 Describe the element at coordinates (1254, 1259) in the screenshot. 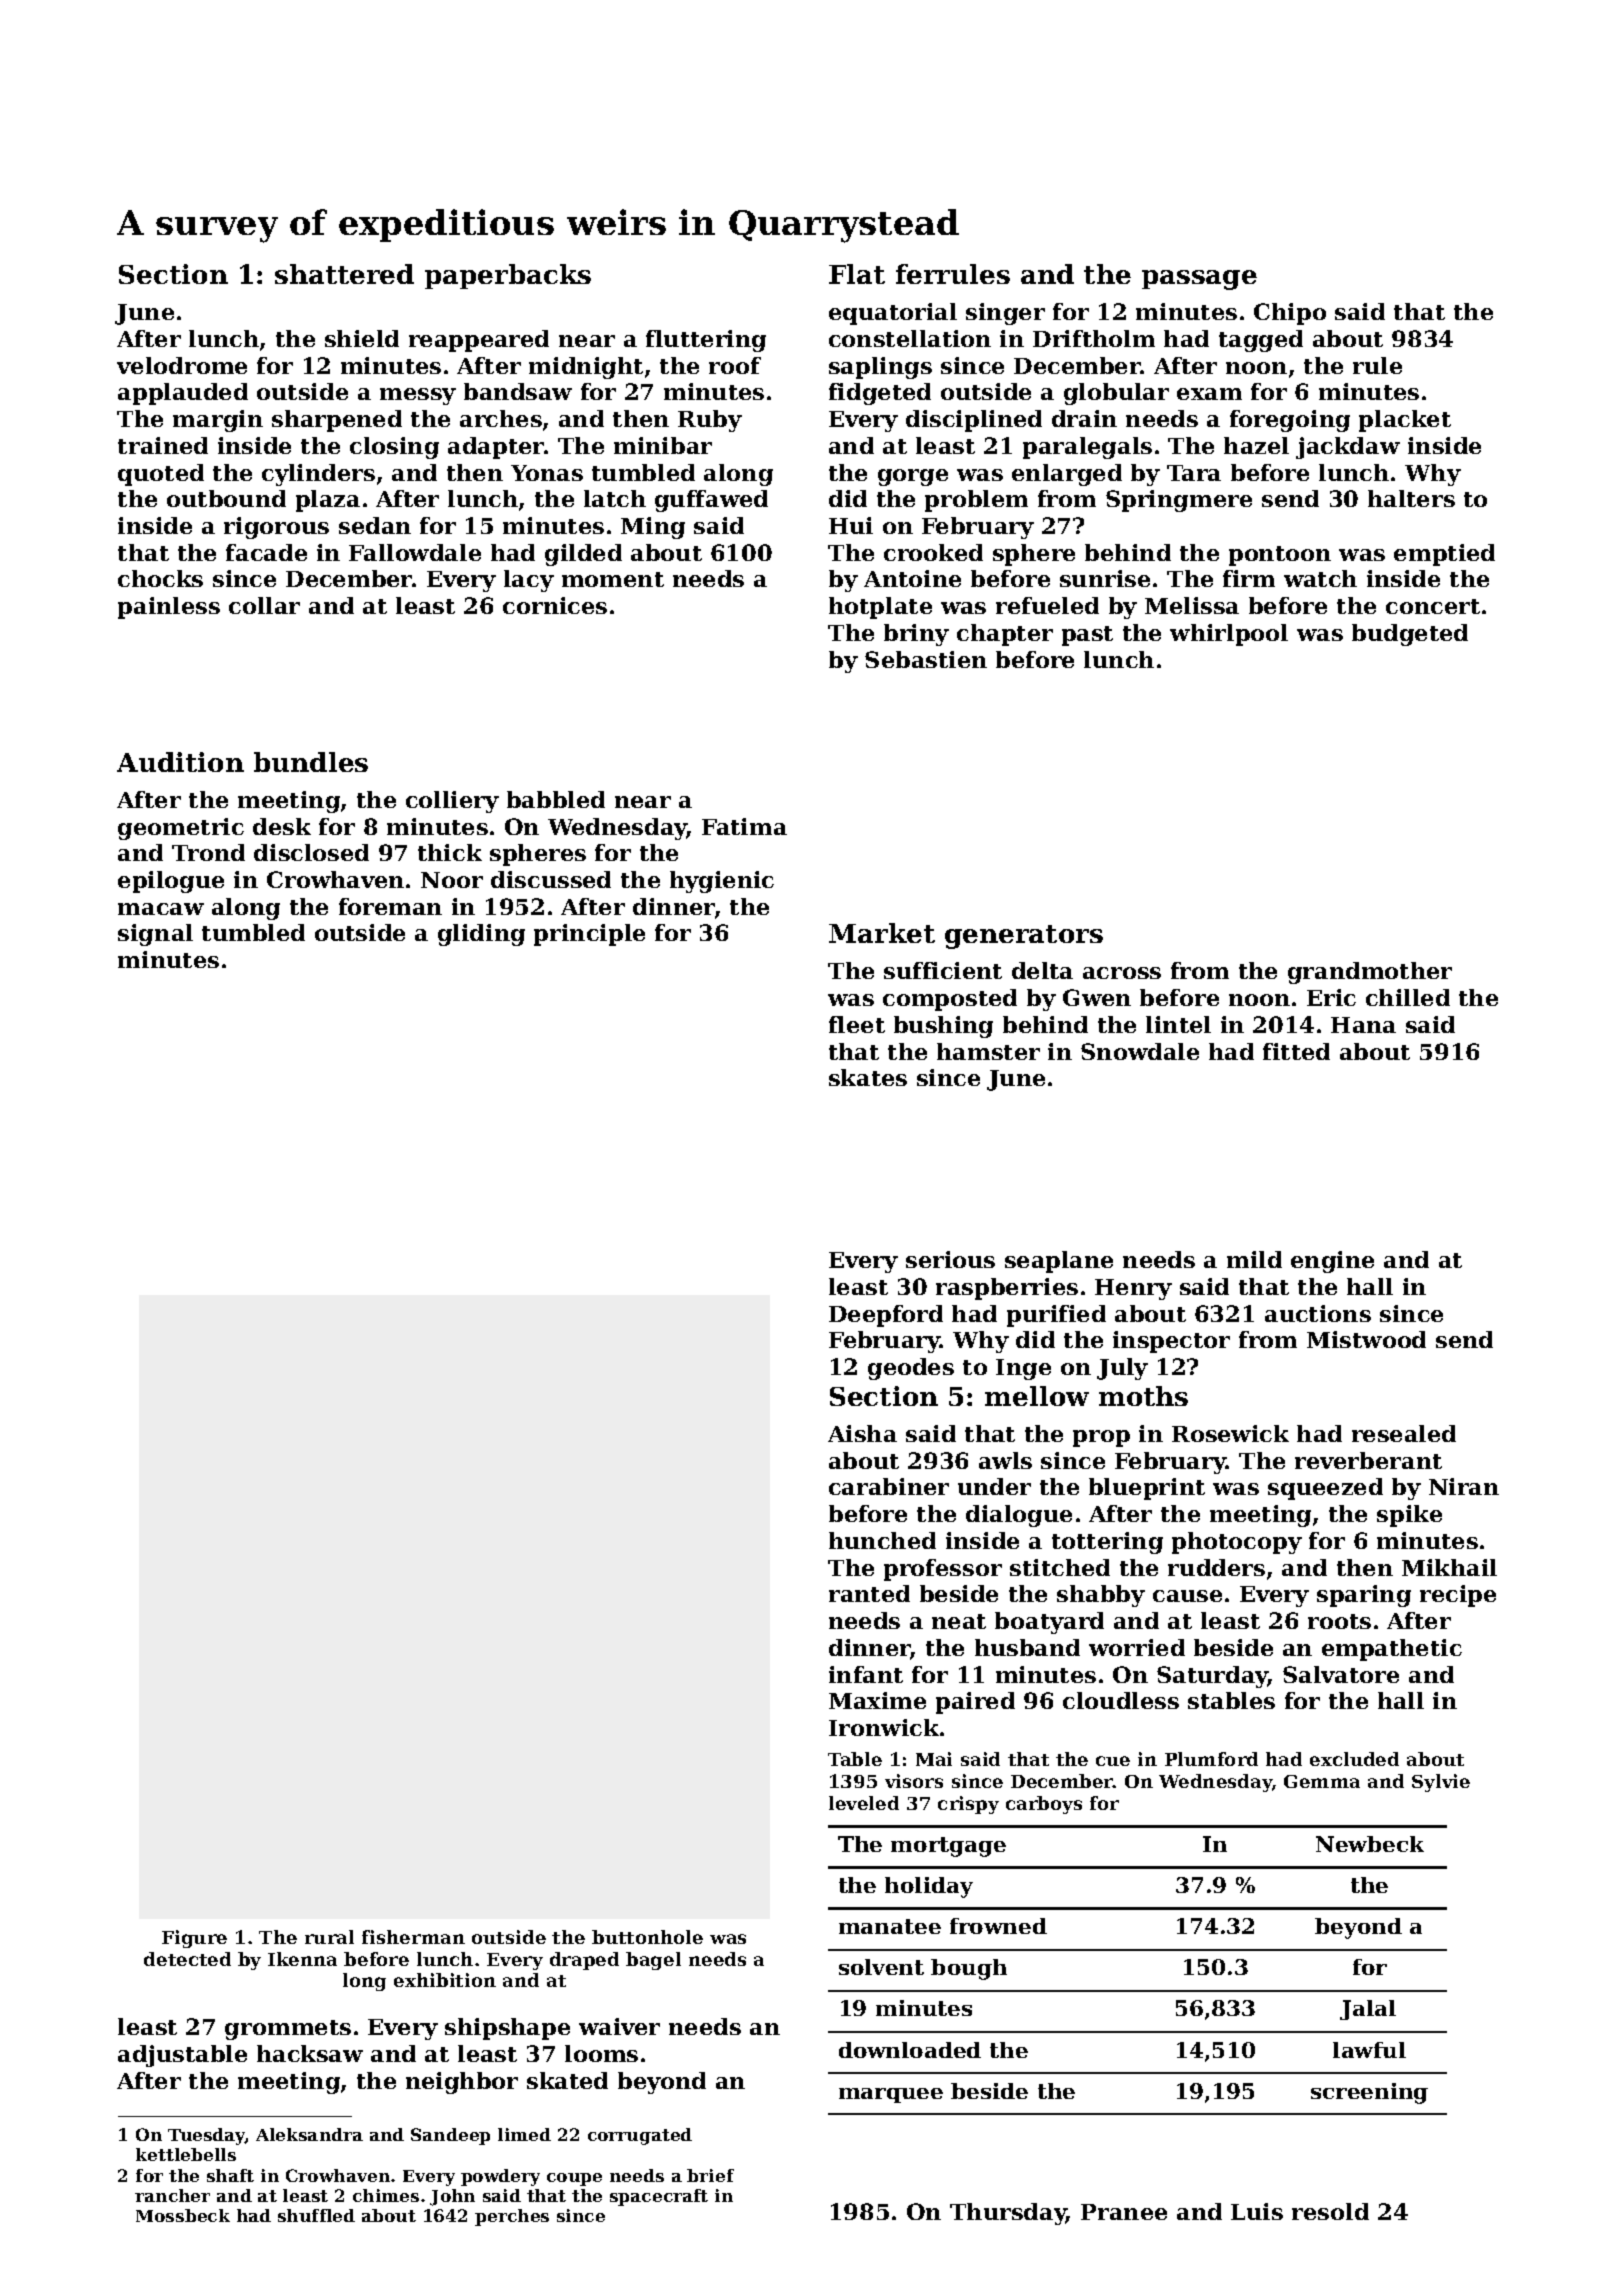

I see `mild` at that location.
